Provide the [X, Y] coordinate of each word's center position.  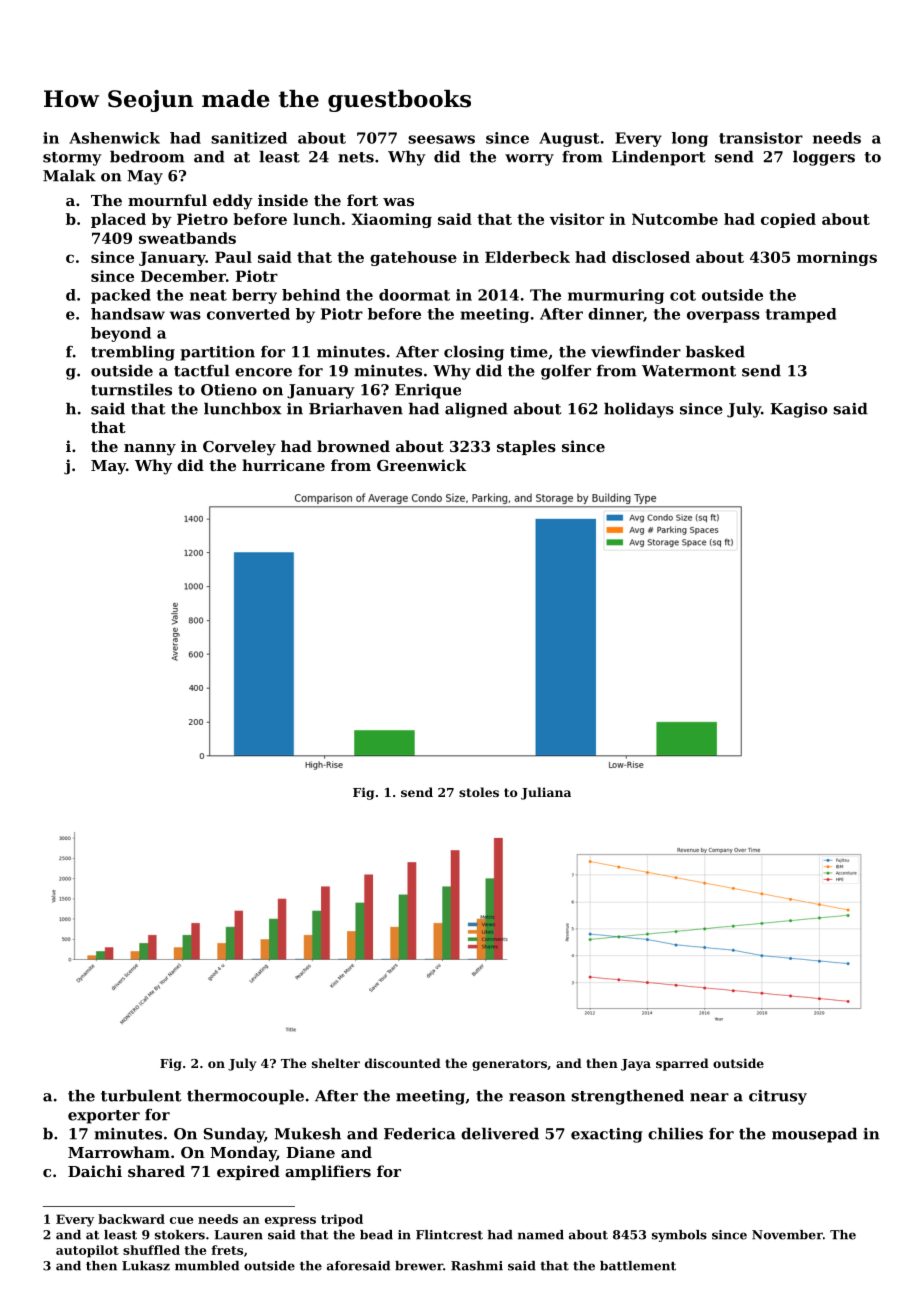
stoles [479, 792]
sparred [682, 1064]
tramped [801, 315]
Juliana [546, 793]
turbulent [141, 1095]
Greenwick [421, 465]
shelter [336, 1063]
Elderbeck [527, 257]
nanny [150, 450]
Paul [233, 257]
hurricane [283, 465]
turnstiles [131, 389]
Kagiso [799, 410]
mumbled [207, 1266]
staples [526, 447]
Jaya [636, 1065]
